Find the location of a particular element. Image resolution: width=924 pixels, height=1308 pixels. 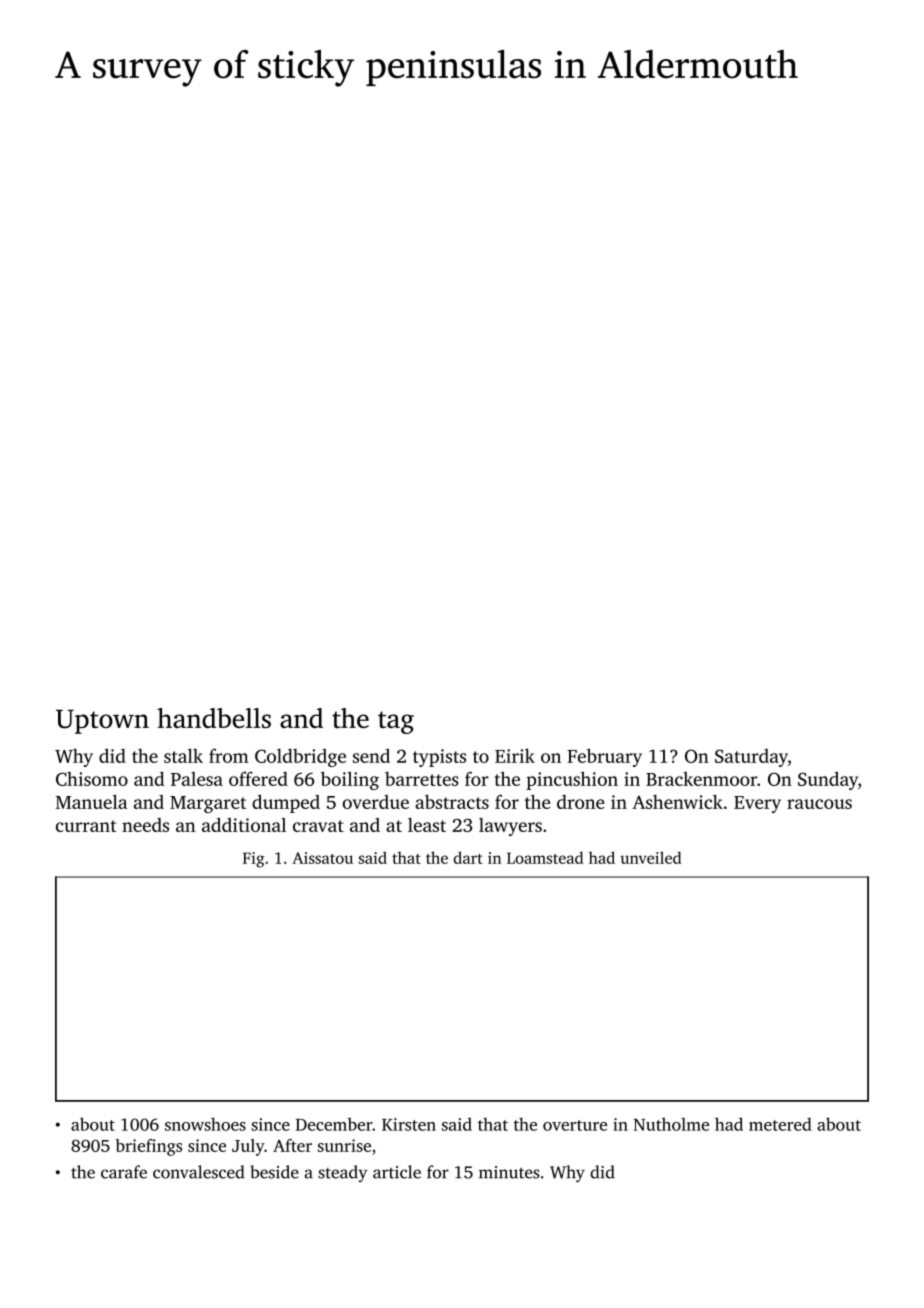

December is located at coordinates (334, 1124).
